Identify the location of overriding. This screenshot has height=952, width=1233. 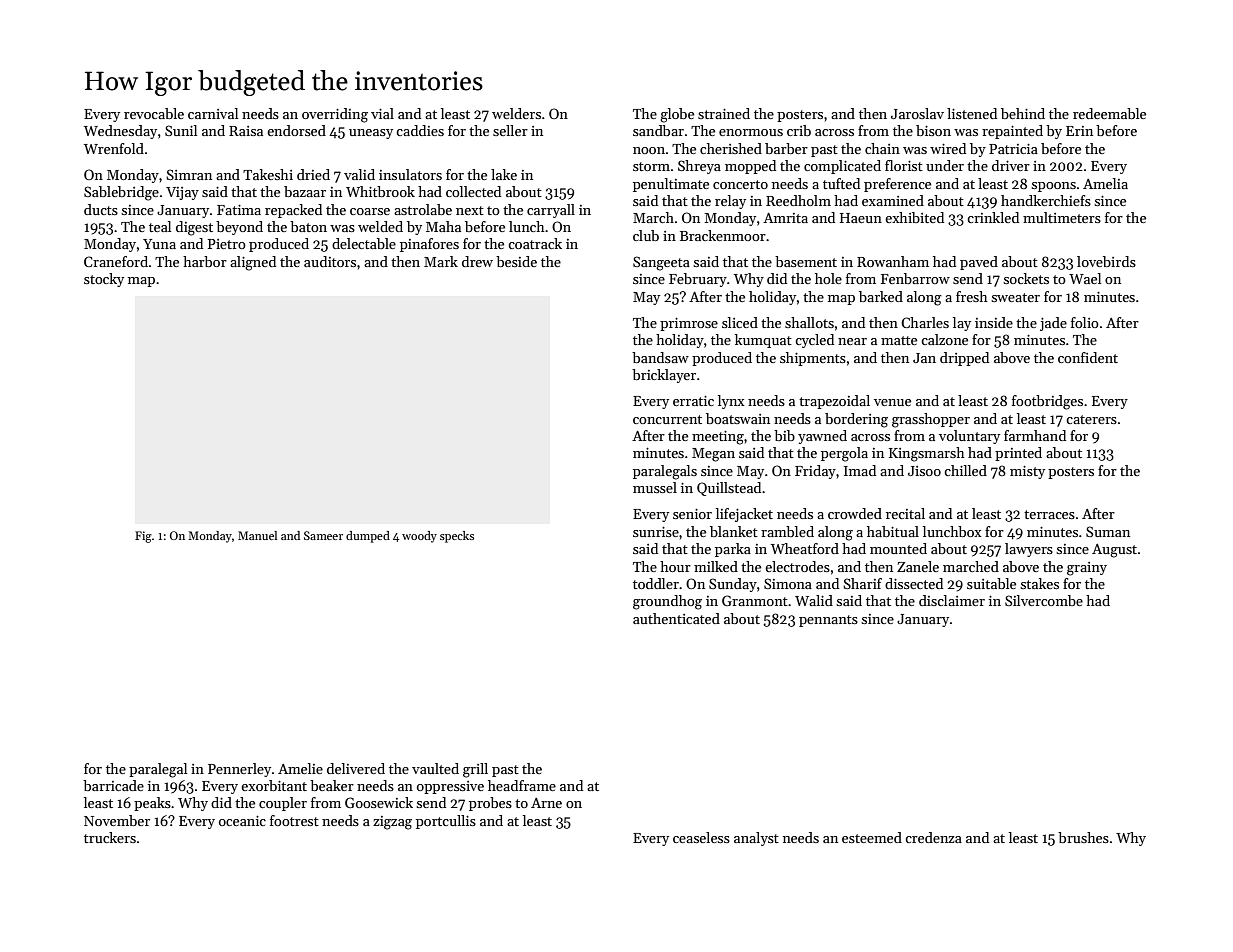
(335, 115).
